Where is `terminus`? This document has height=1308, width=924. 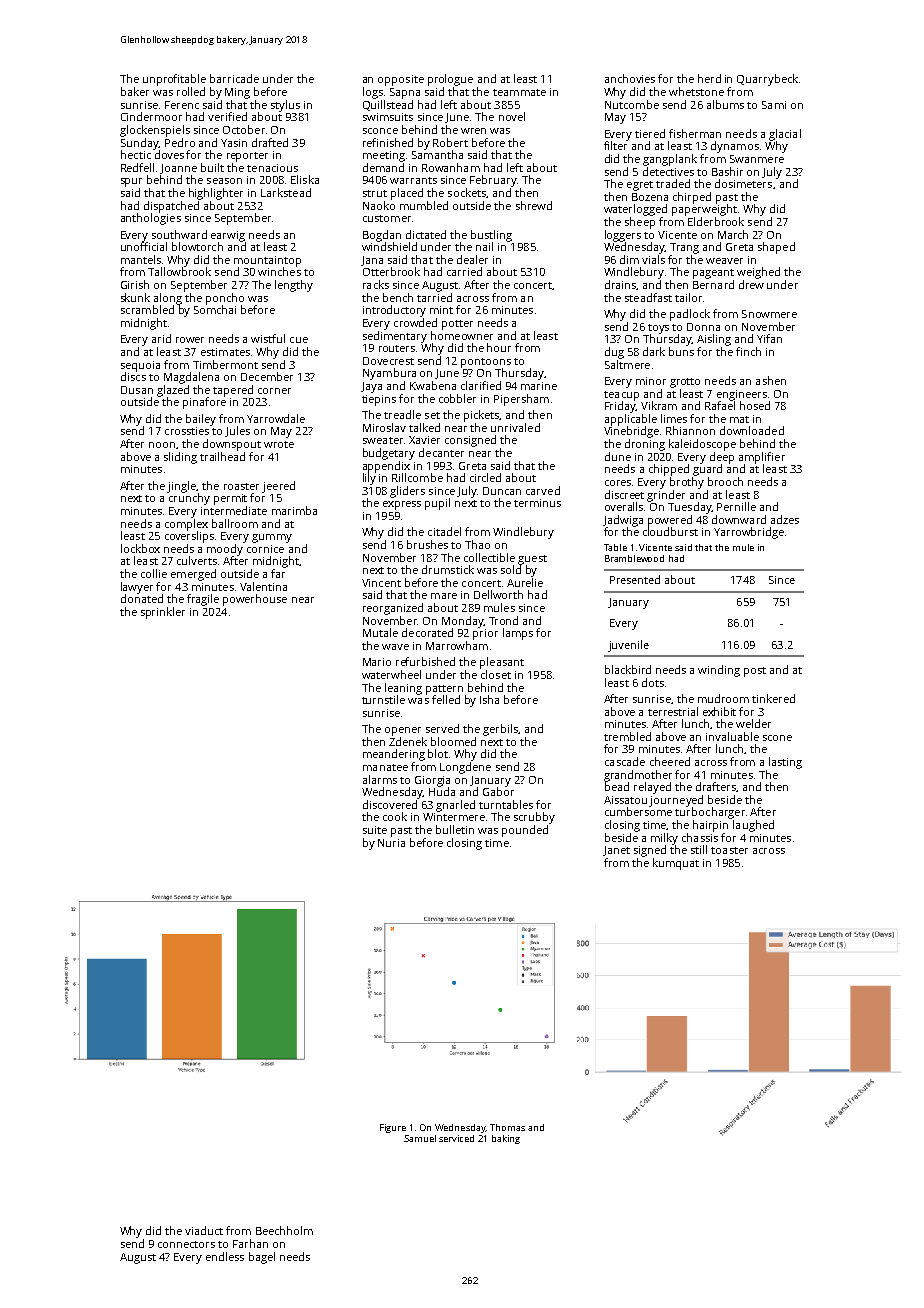
terminus is located at coordinates (537, 503).
